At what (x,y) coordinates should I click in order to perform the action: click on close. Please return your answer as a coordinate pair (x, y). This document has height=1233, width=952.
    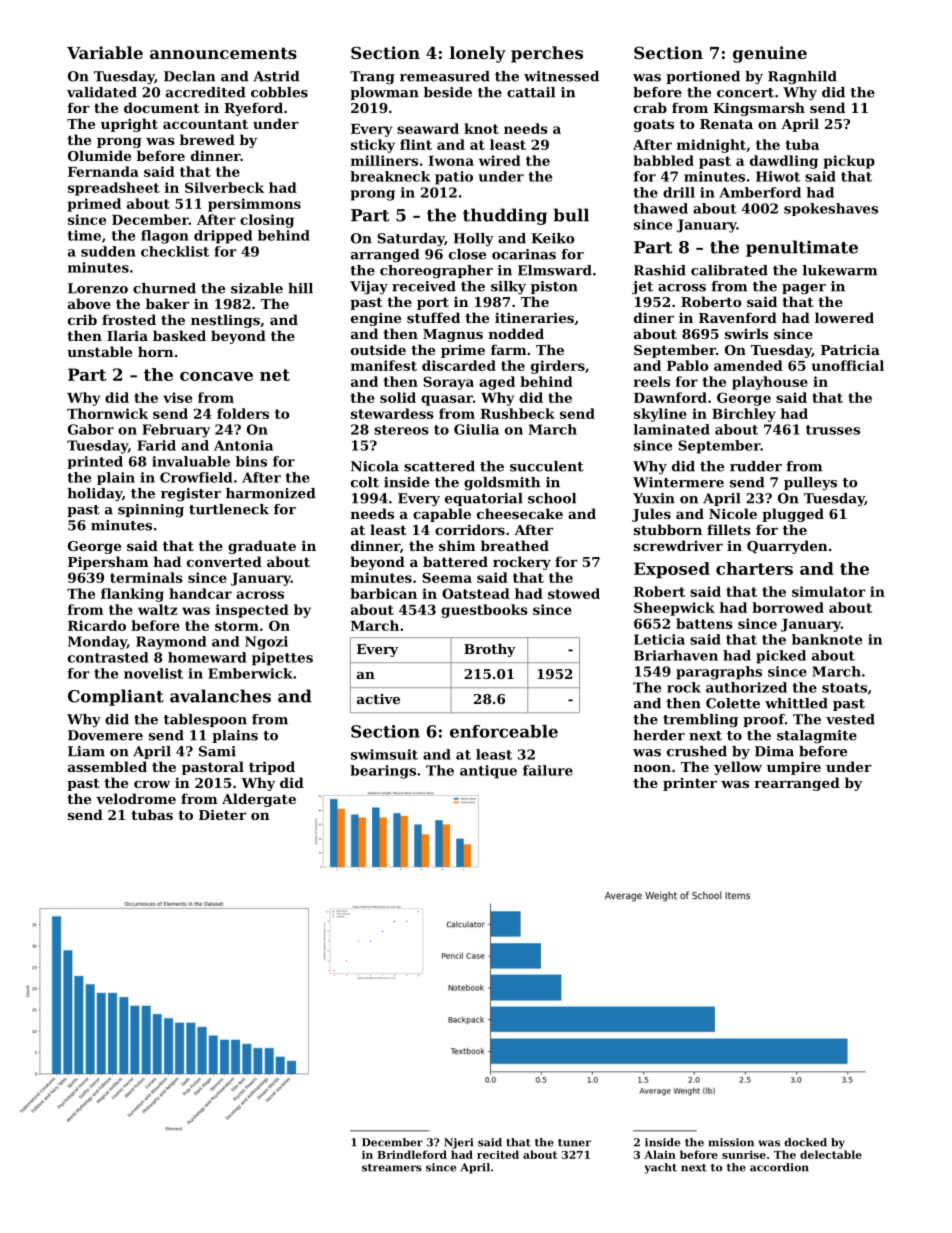
    Looking at the image, I should click on (467, 254).
